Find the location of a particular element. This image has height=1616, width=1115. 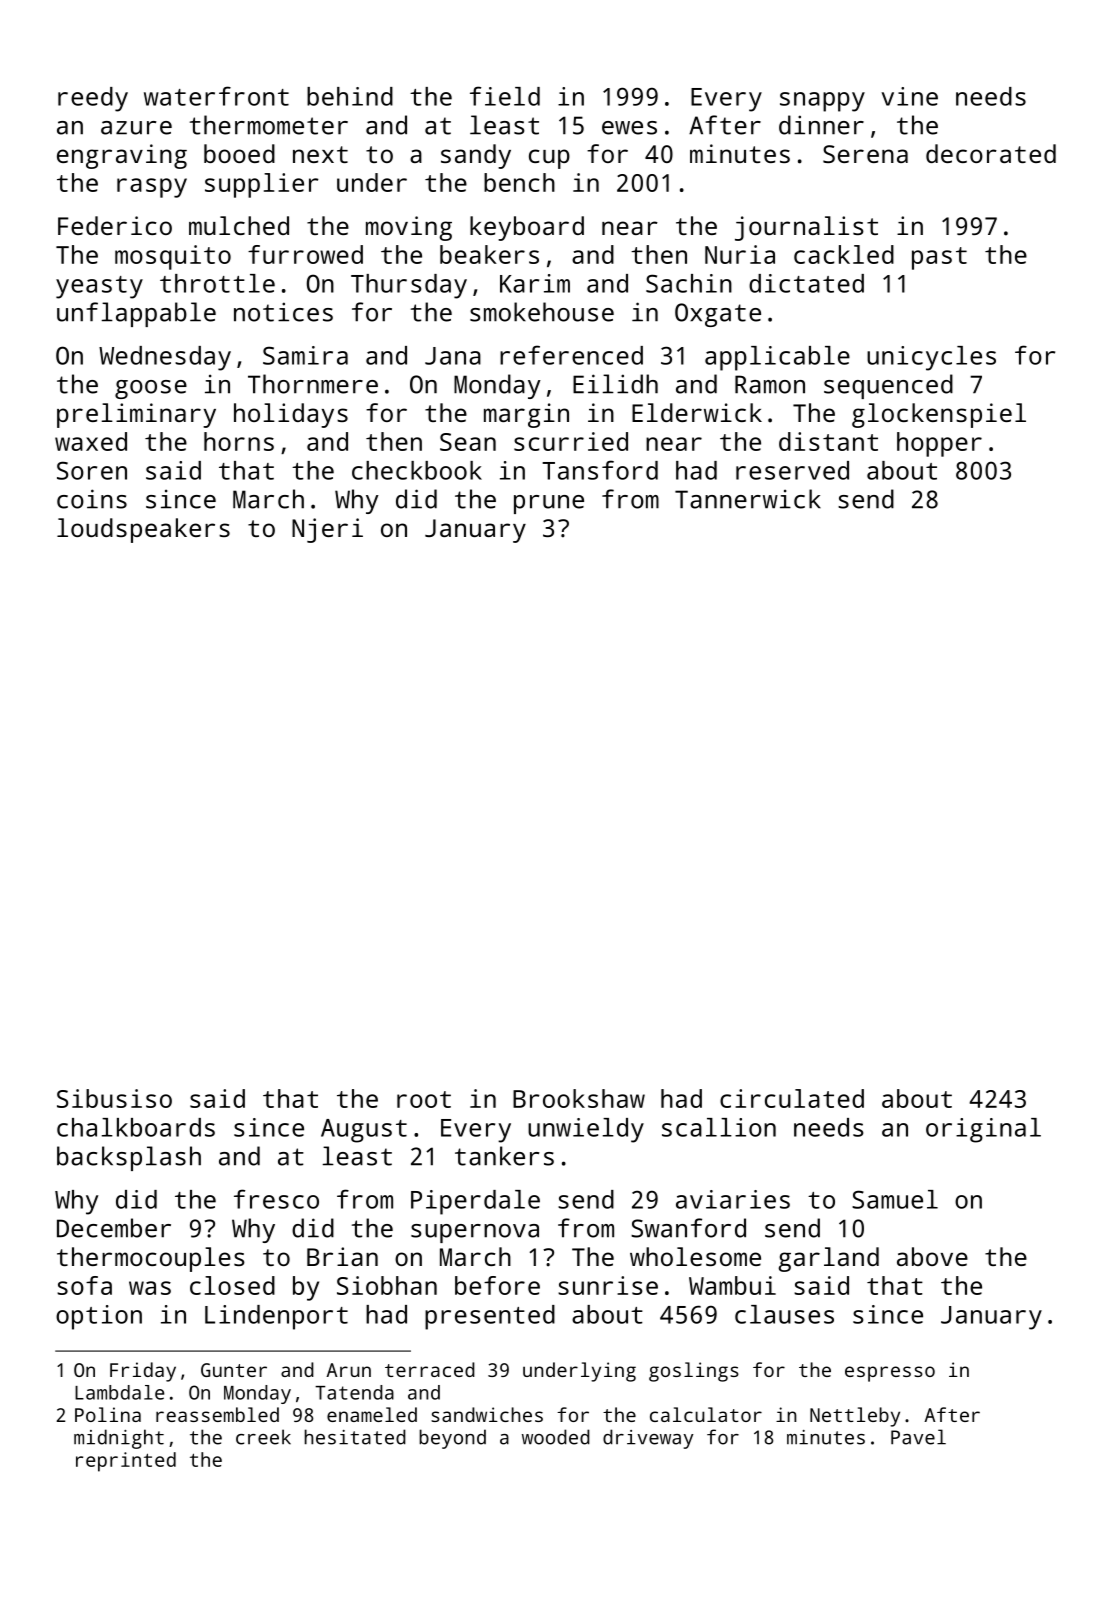

Tansford is located at coordinates (600, 470).
